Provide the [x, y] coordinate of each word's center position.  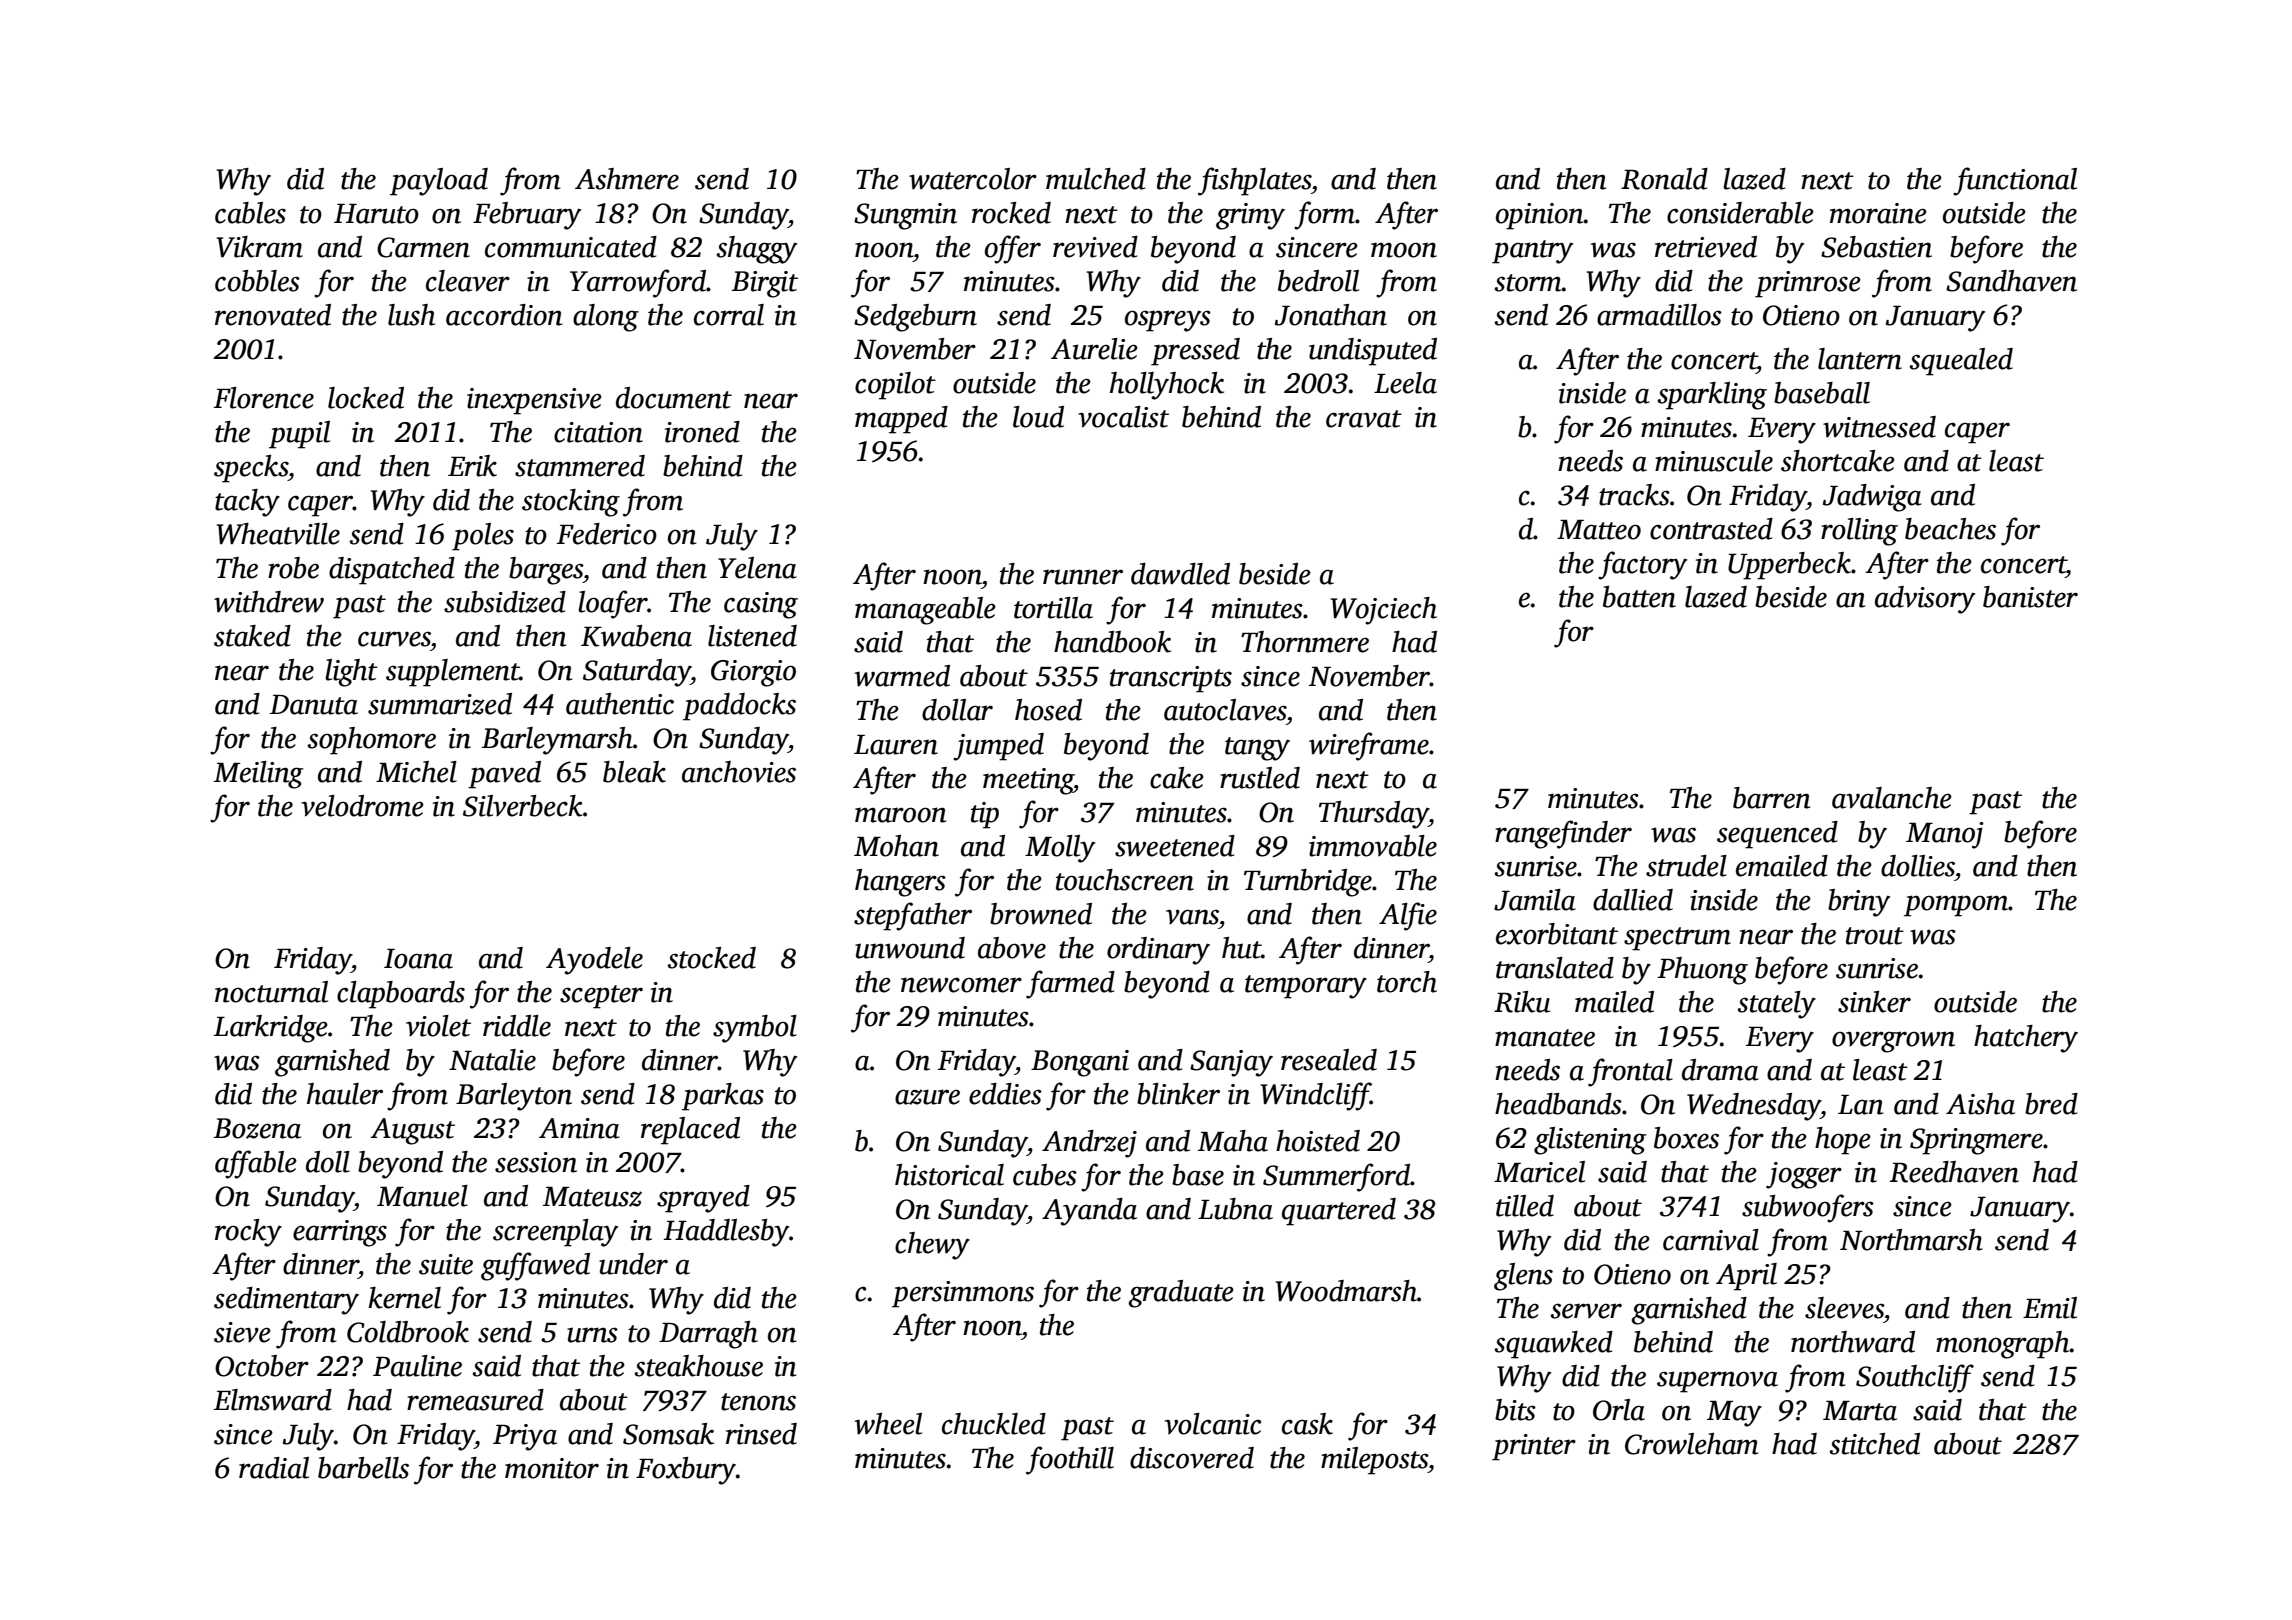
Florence [264, 398]
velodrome [362, 806]
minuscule [1714, 461]
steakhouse [698, 1366]
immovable [1373, 846]
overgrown [1893, 1042]
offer [1013, 249]
